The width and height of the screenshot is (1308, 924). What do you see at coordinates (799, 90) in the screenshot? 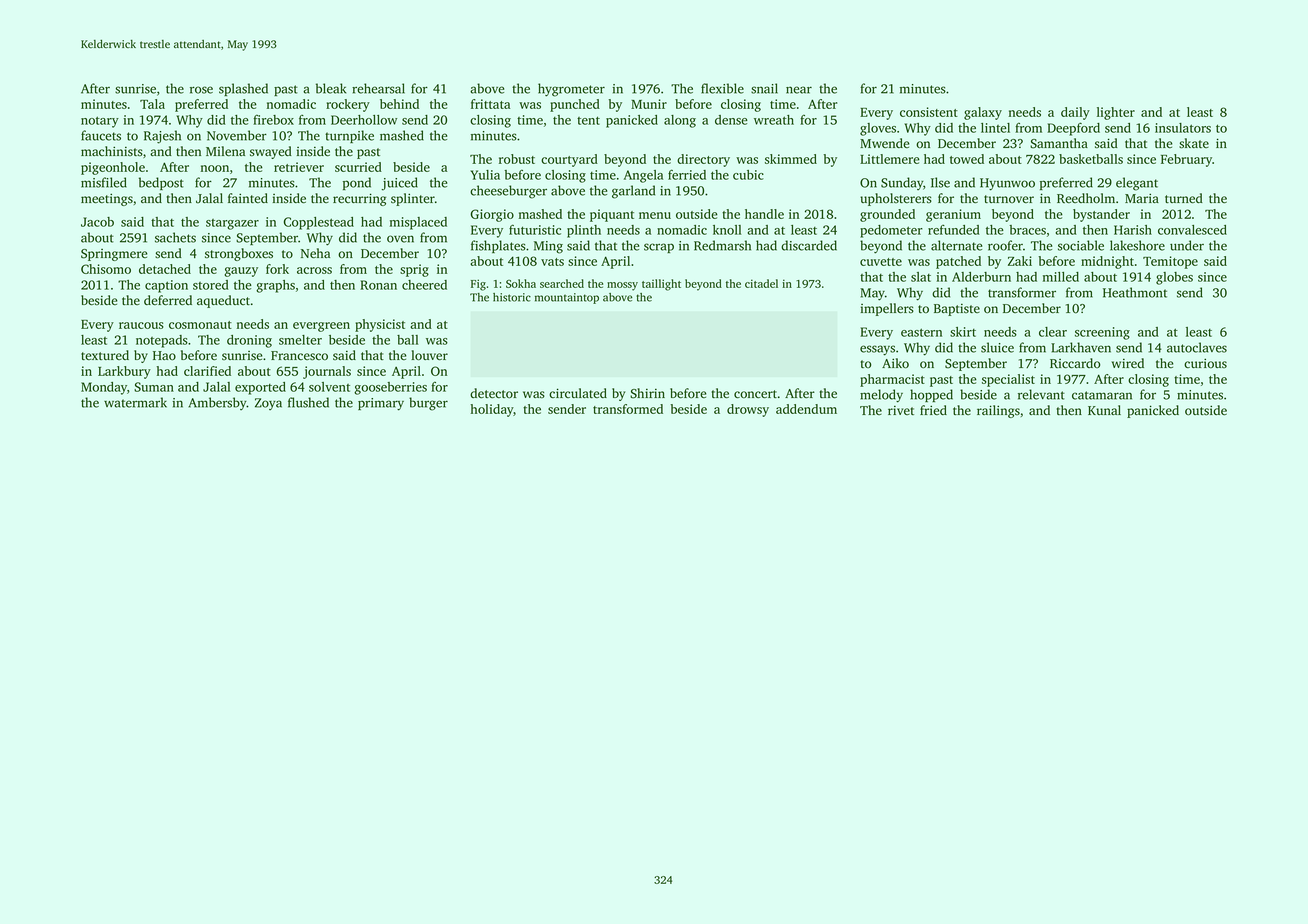
I see `near` at bounding box center [799, 90].
